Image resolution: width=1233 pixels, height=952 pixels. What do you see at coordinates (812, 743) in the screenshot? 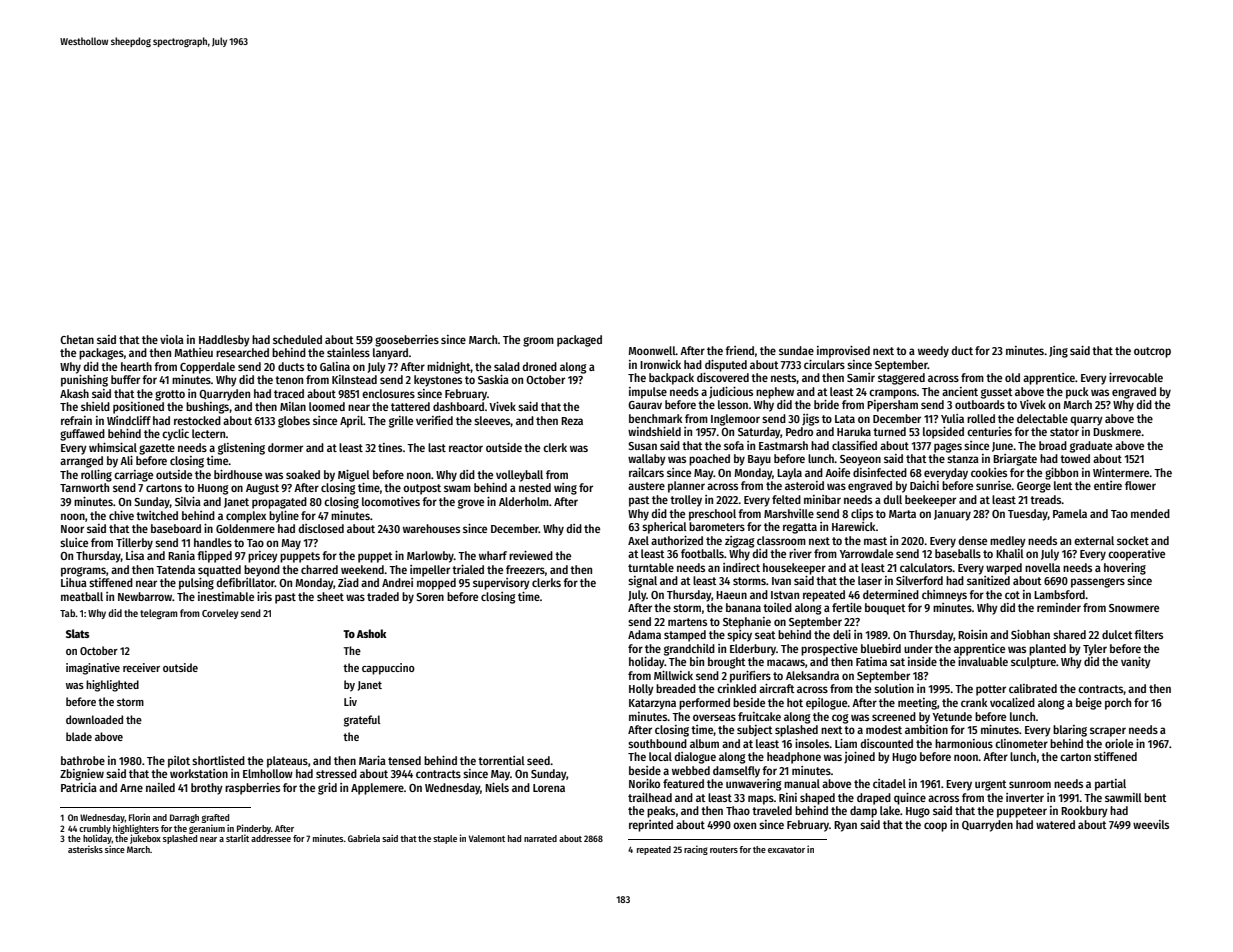
I see `insoles` at bounding box center [812, 743].
